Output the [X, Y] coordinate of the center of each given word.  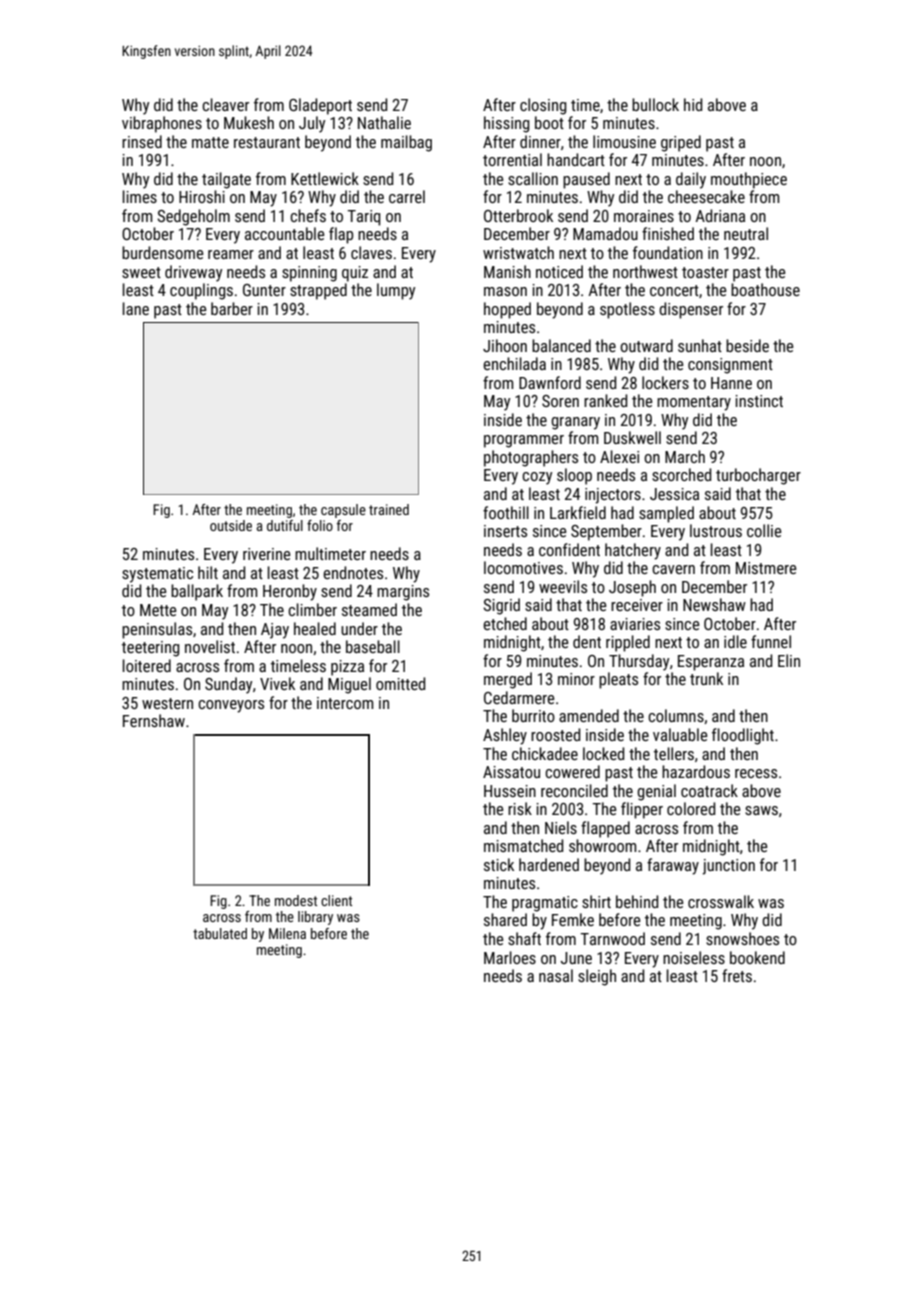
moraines [644, 216]
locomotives [523, 567]
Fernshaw [154, 720]
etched [505, 623]
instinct [759, 401]
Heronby [290, 592]
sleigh [597, 977]
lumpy [396, 291]
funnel [771, 641]
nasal [556, 975]
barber [232, 308]
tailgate [226, 180]
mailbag [406, 143]
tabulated [220, 933]
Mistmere [766, 568]
